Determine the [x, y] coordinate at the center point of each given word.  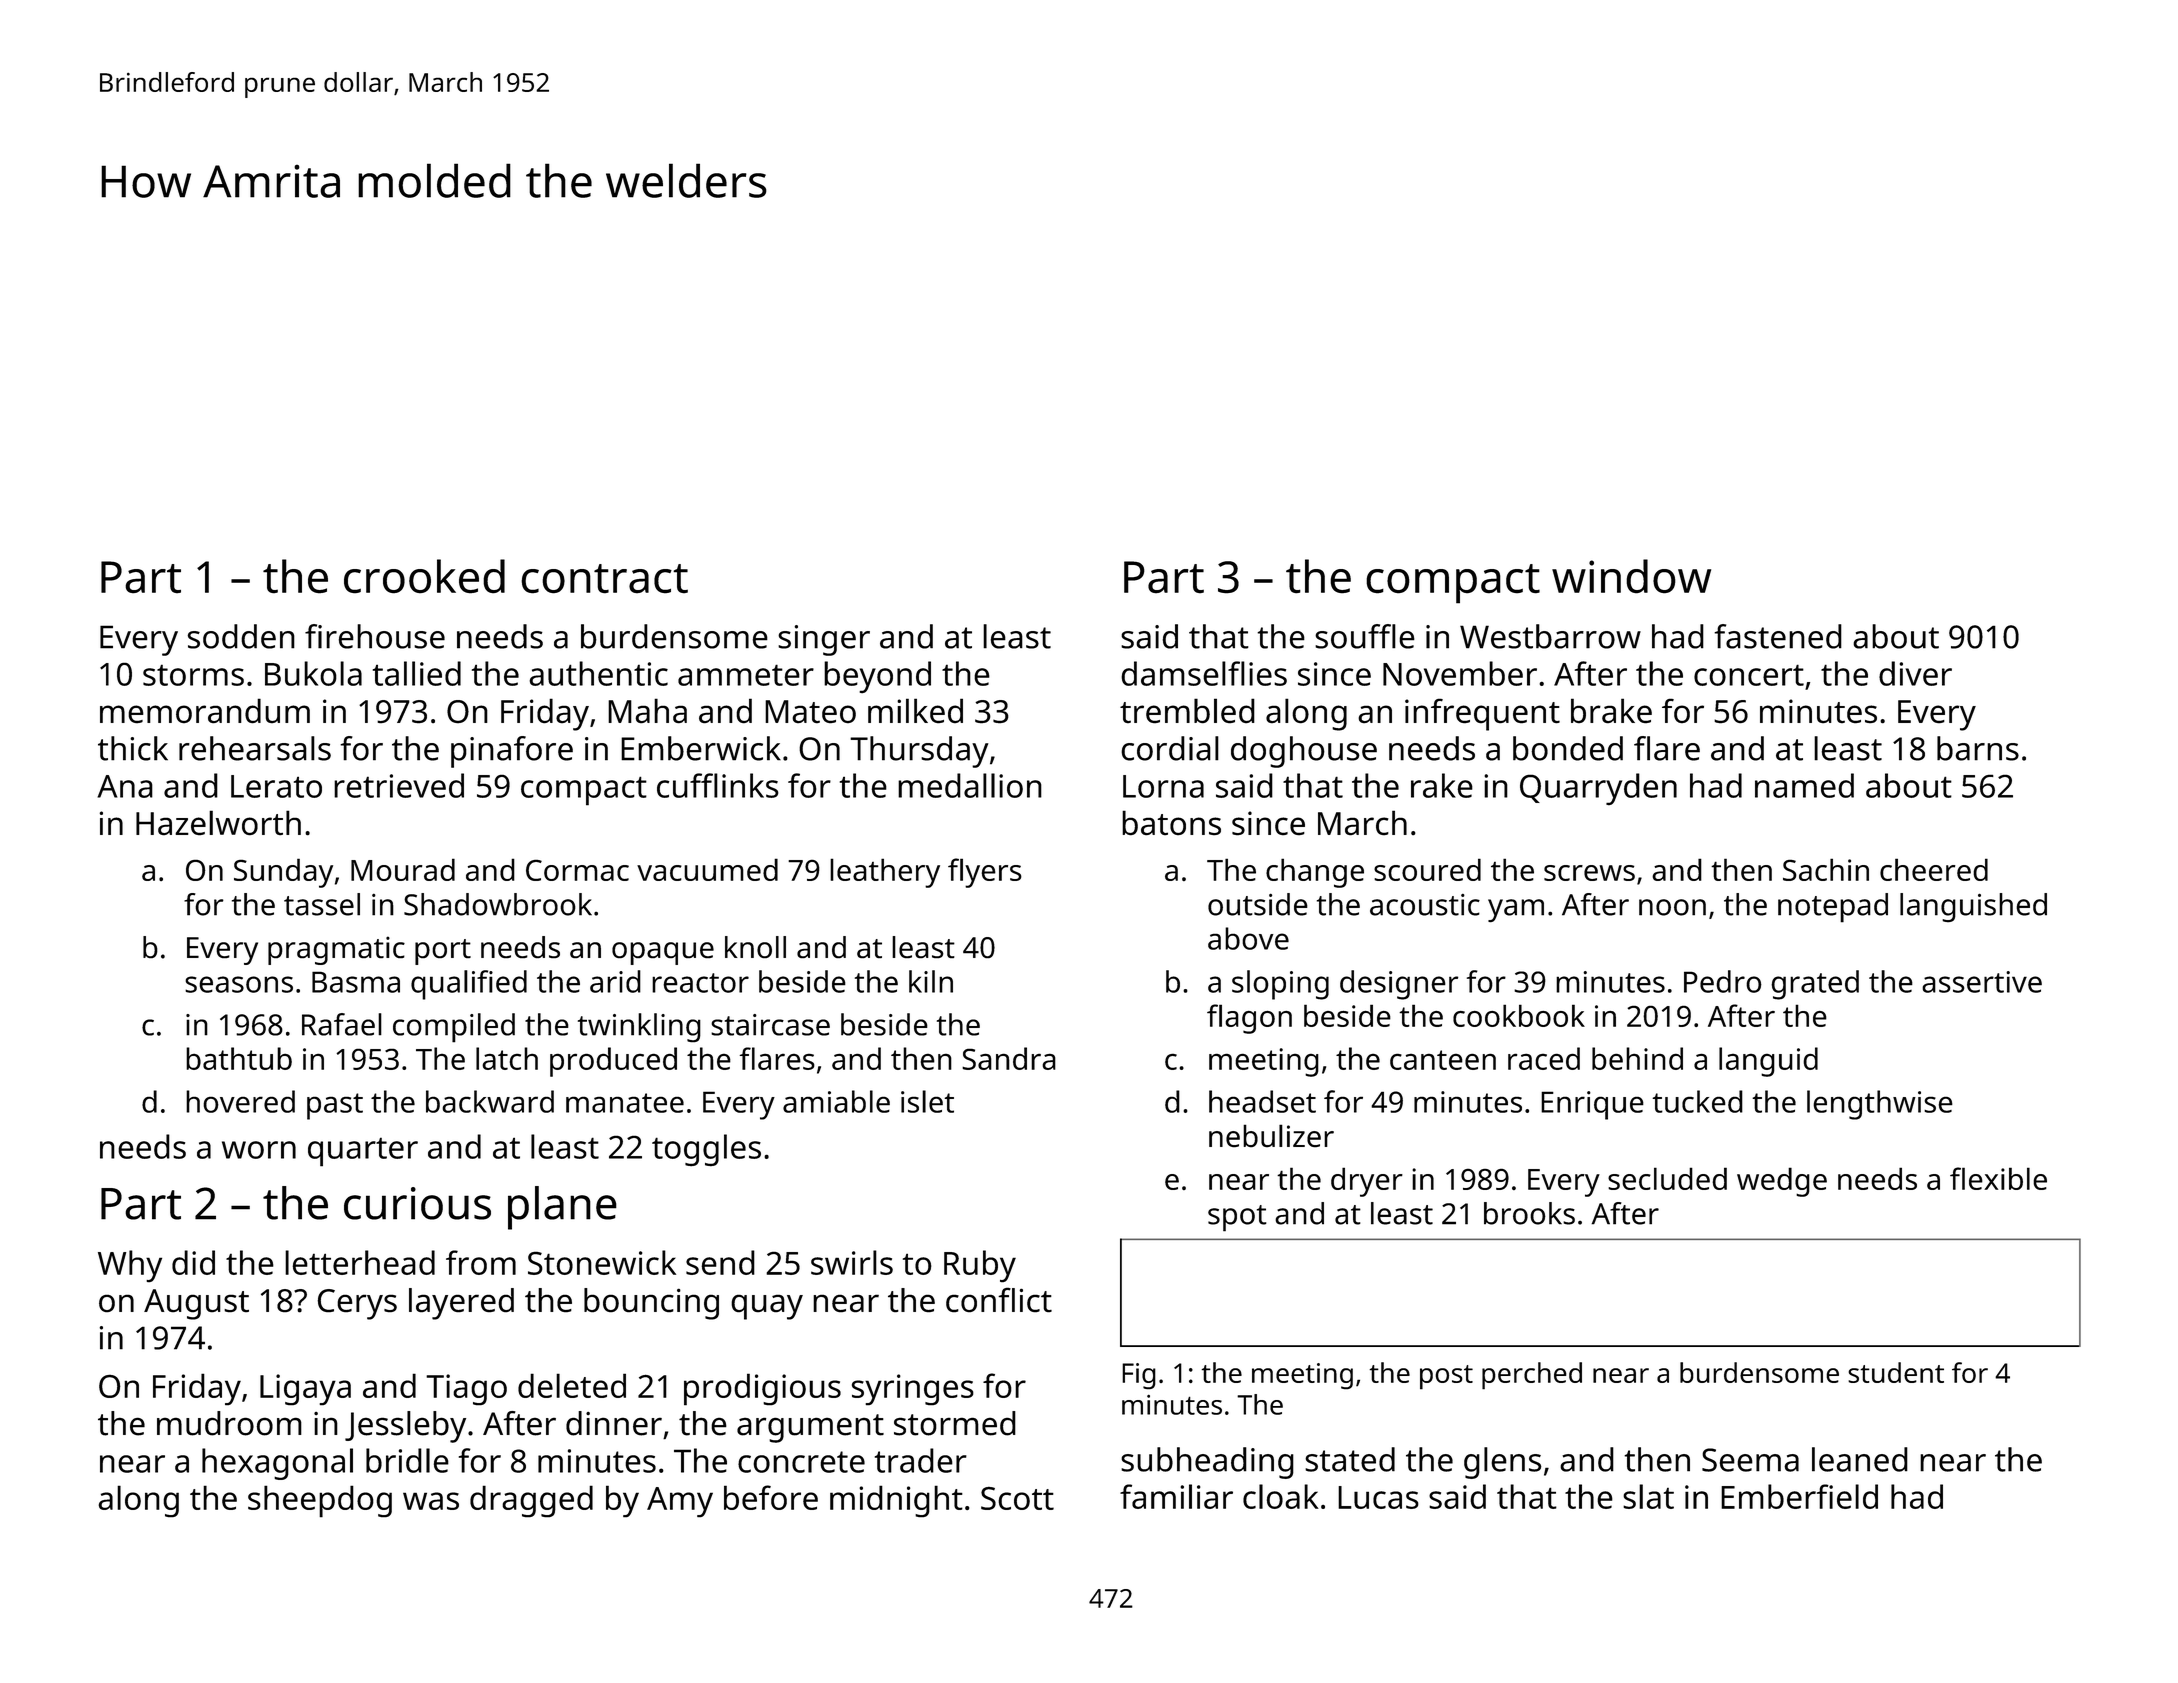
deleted [572, 1385]
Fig [1139, 1376]
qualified [469, 985]
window [1631, 576]
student [1896, 1372]
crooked [424, 576]
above [1248, 938]
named [1804, 785]
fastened [1778, 636]
